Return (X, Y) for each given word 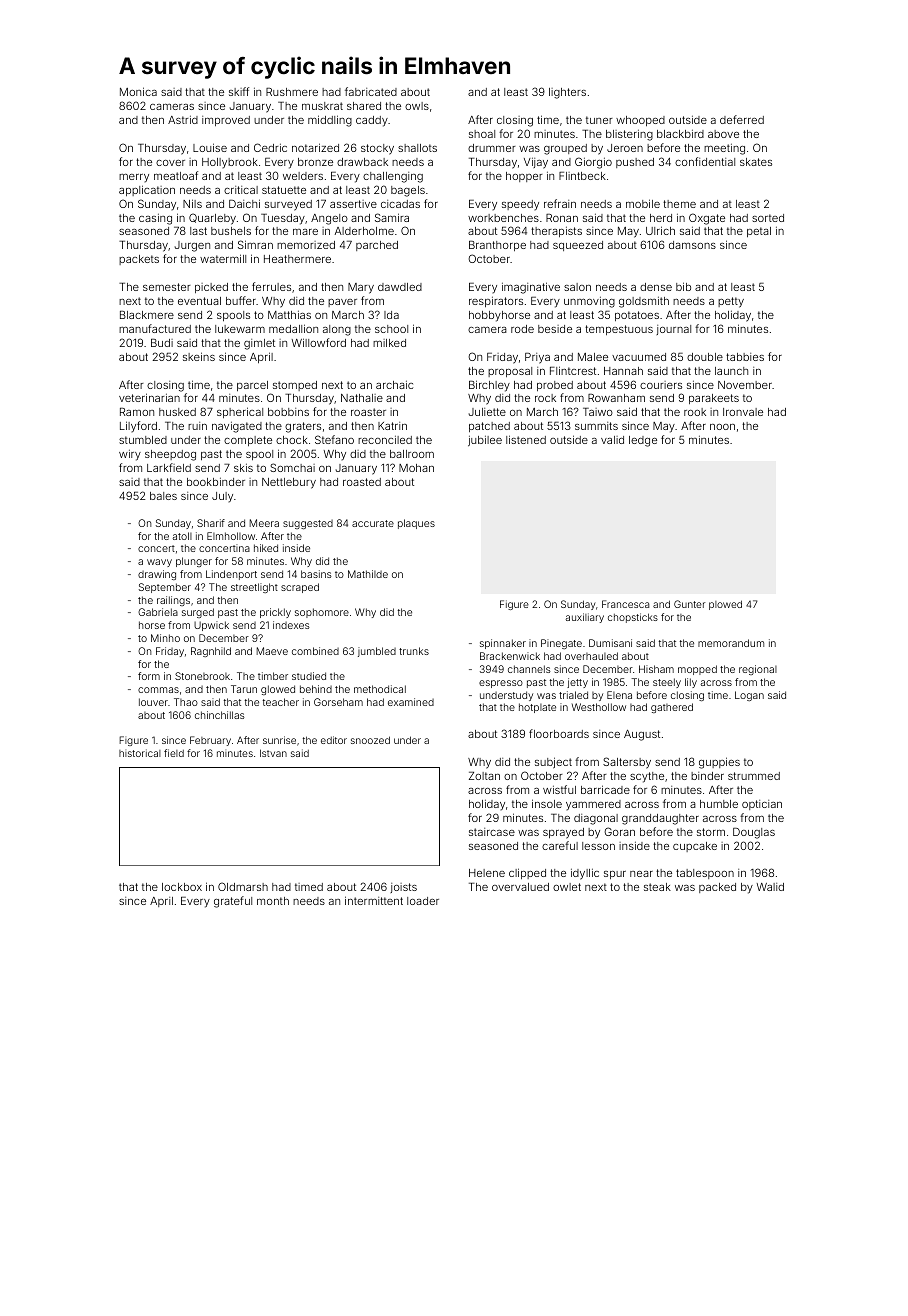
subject (553, 762)
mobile (643, 203)
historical (140, 753)
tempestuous (619, 330)
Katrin (392, 426)
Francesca (625, 604)
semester (167, 287)
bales (163, 496)
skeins (199, 356)
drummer (492, 148)
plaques (416, 524)
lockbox (182, 887)
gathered (672, 708)
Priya (537, 358)
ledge (643, 441)
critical (241, 190)
